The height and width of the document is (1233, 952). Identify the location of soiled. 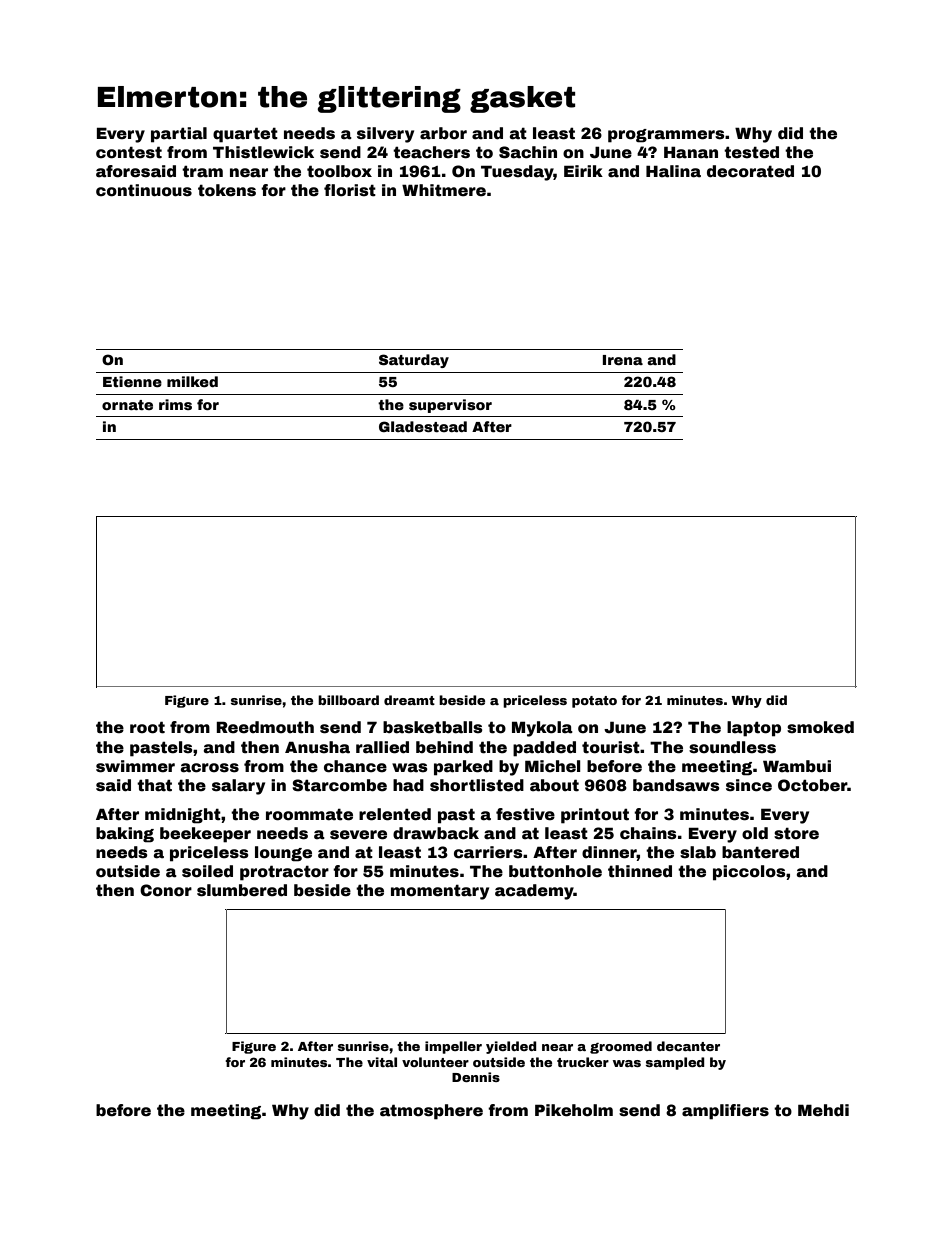
(207, 871).
